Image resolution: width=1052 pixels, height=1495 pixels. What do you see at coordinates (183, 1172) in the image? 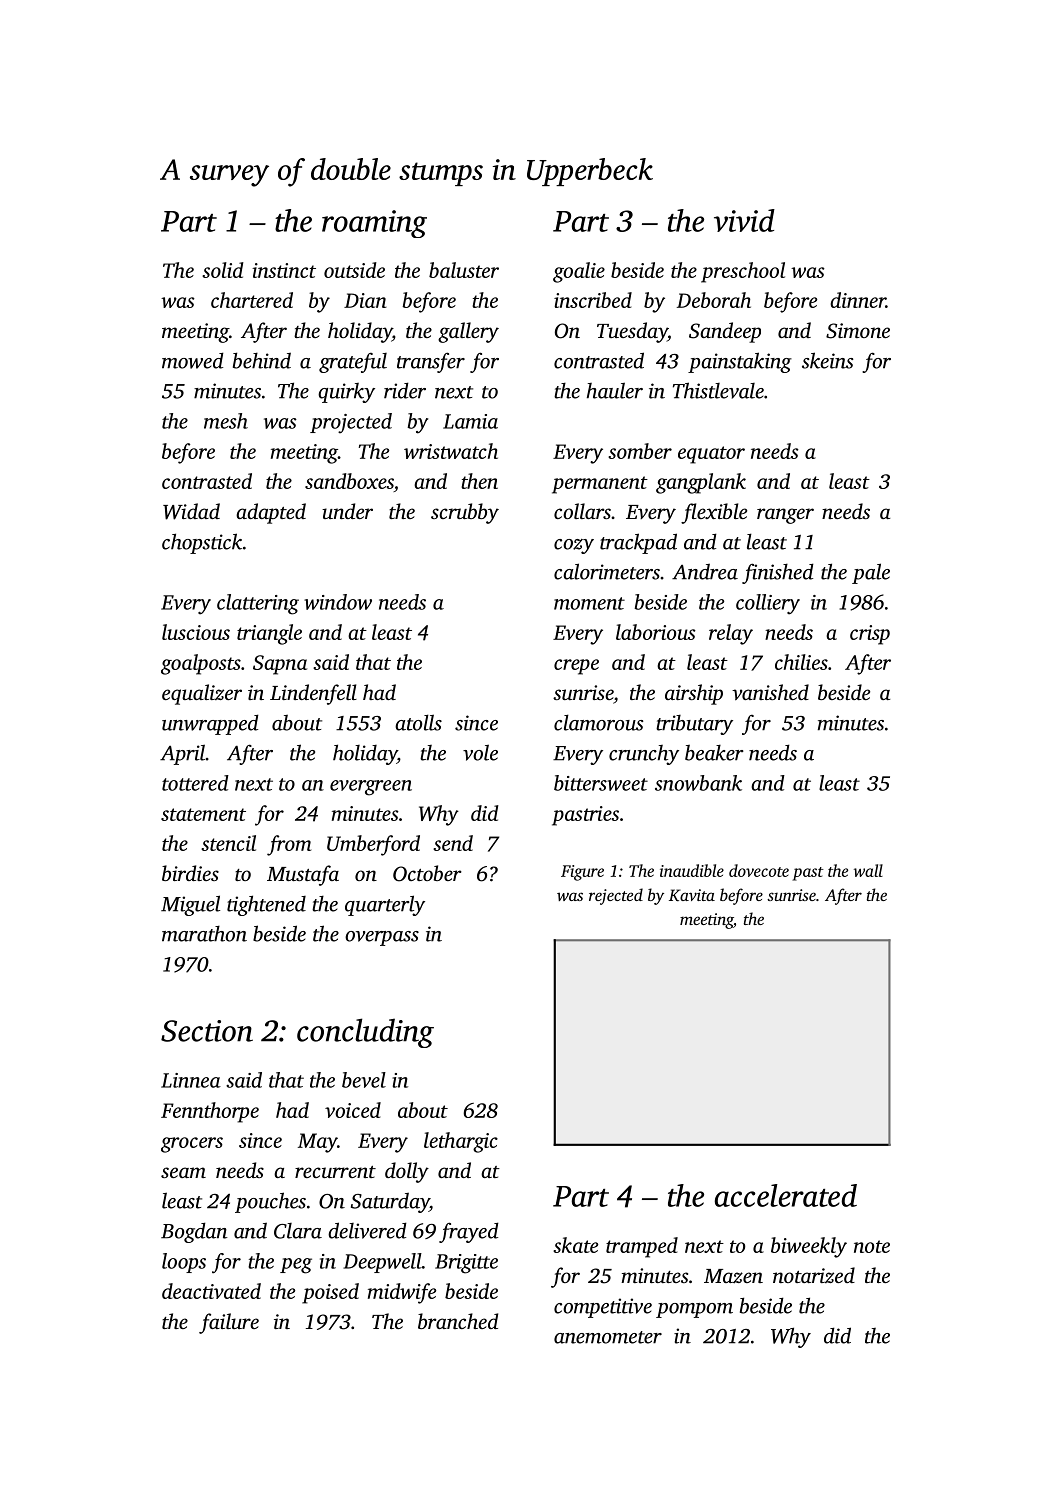
I see `seam` at bounding box center [183, 1172].
